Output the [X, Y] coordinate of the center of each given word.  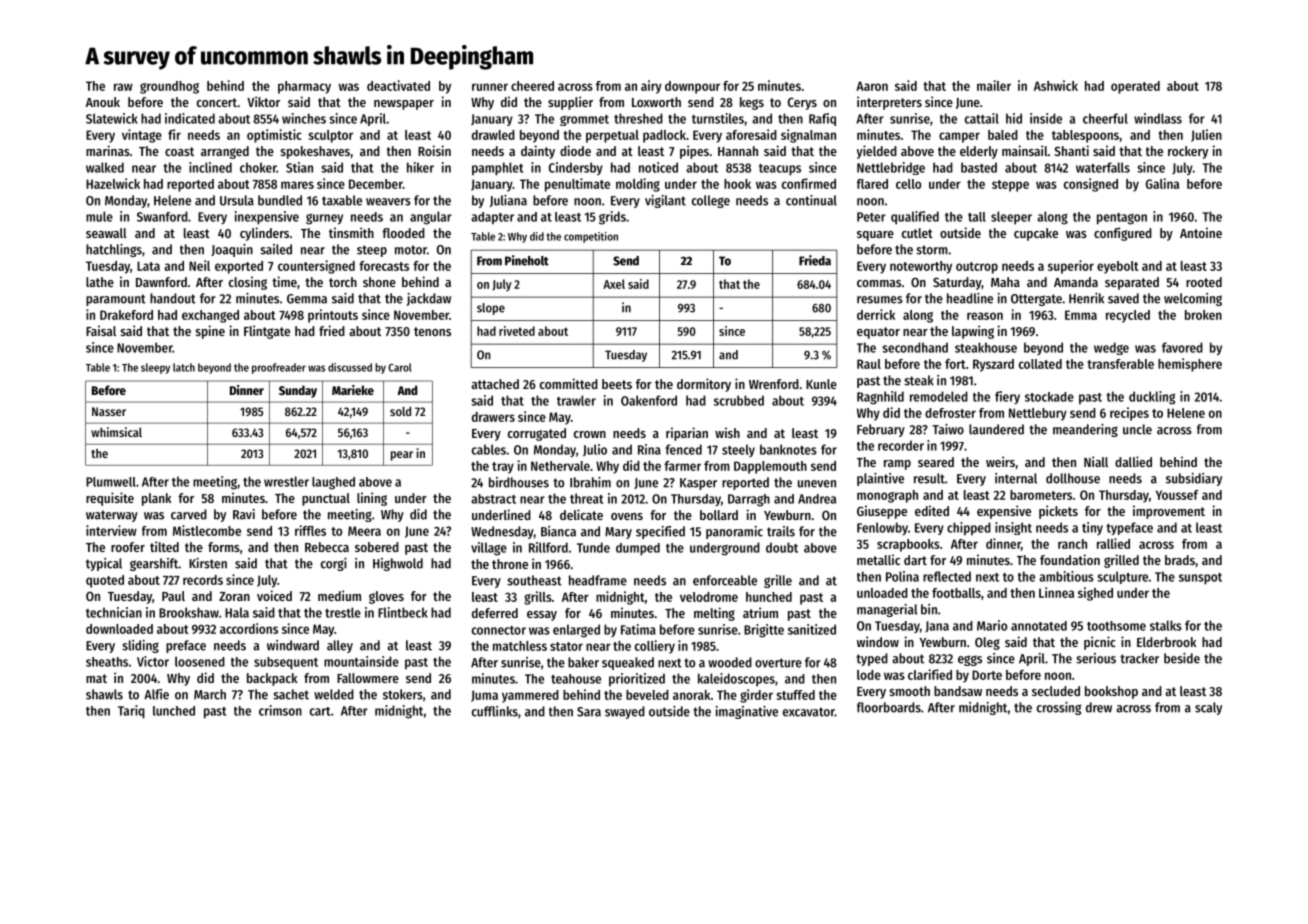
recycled [1128, 316]
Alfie [156, 694]
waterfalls [1103, 167]
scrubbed [739, 400]
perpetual [612, 136]
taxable [342, 200]
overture [778, 663]
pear [402, 456]
